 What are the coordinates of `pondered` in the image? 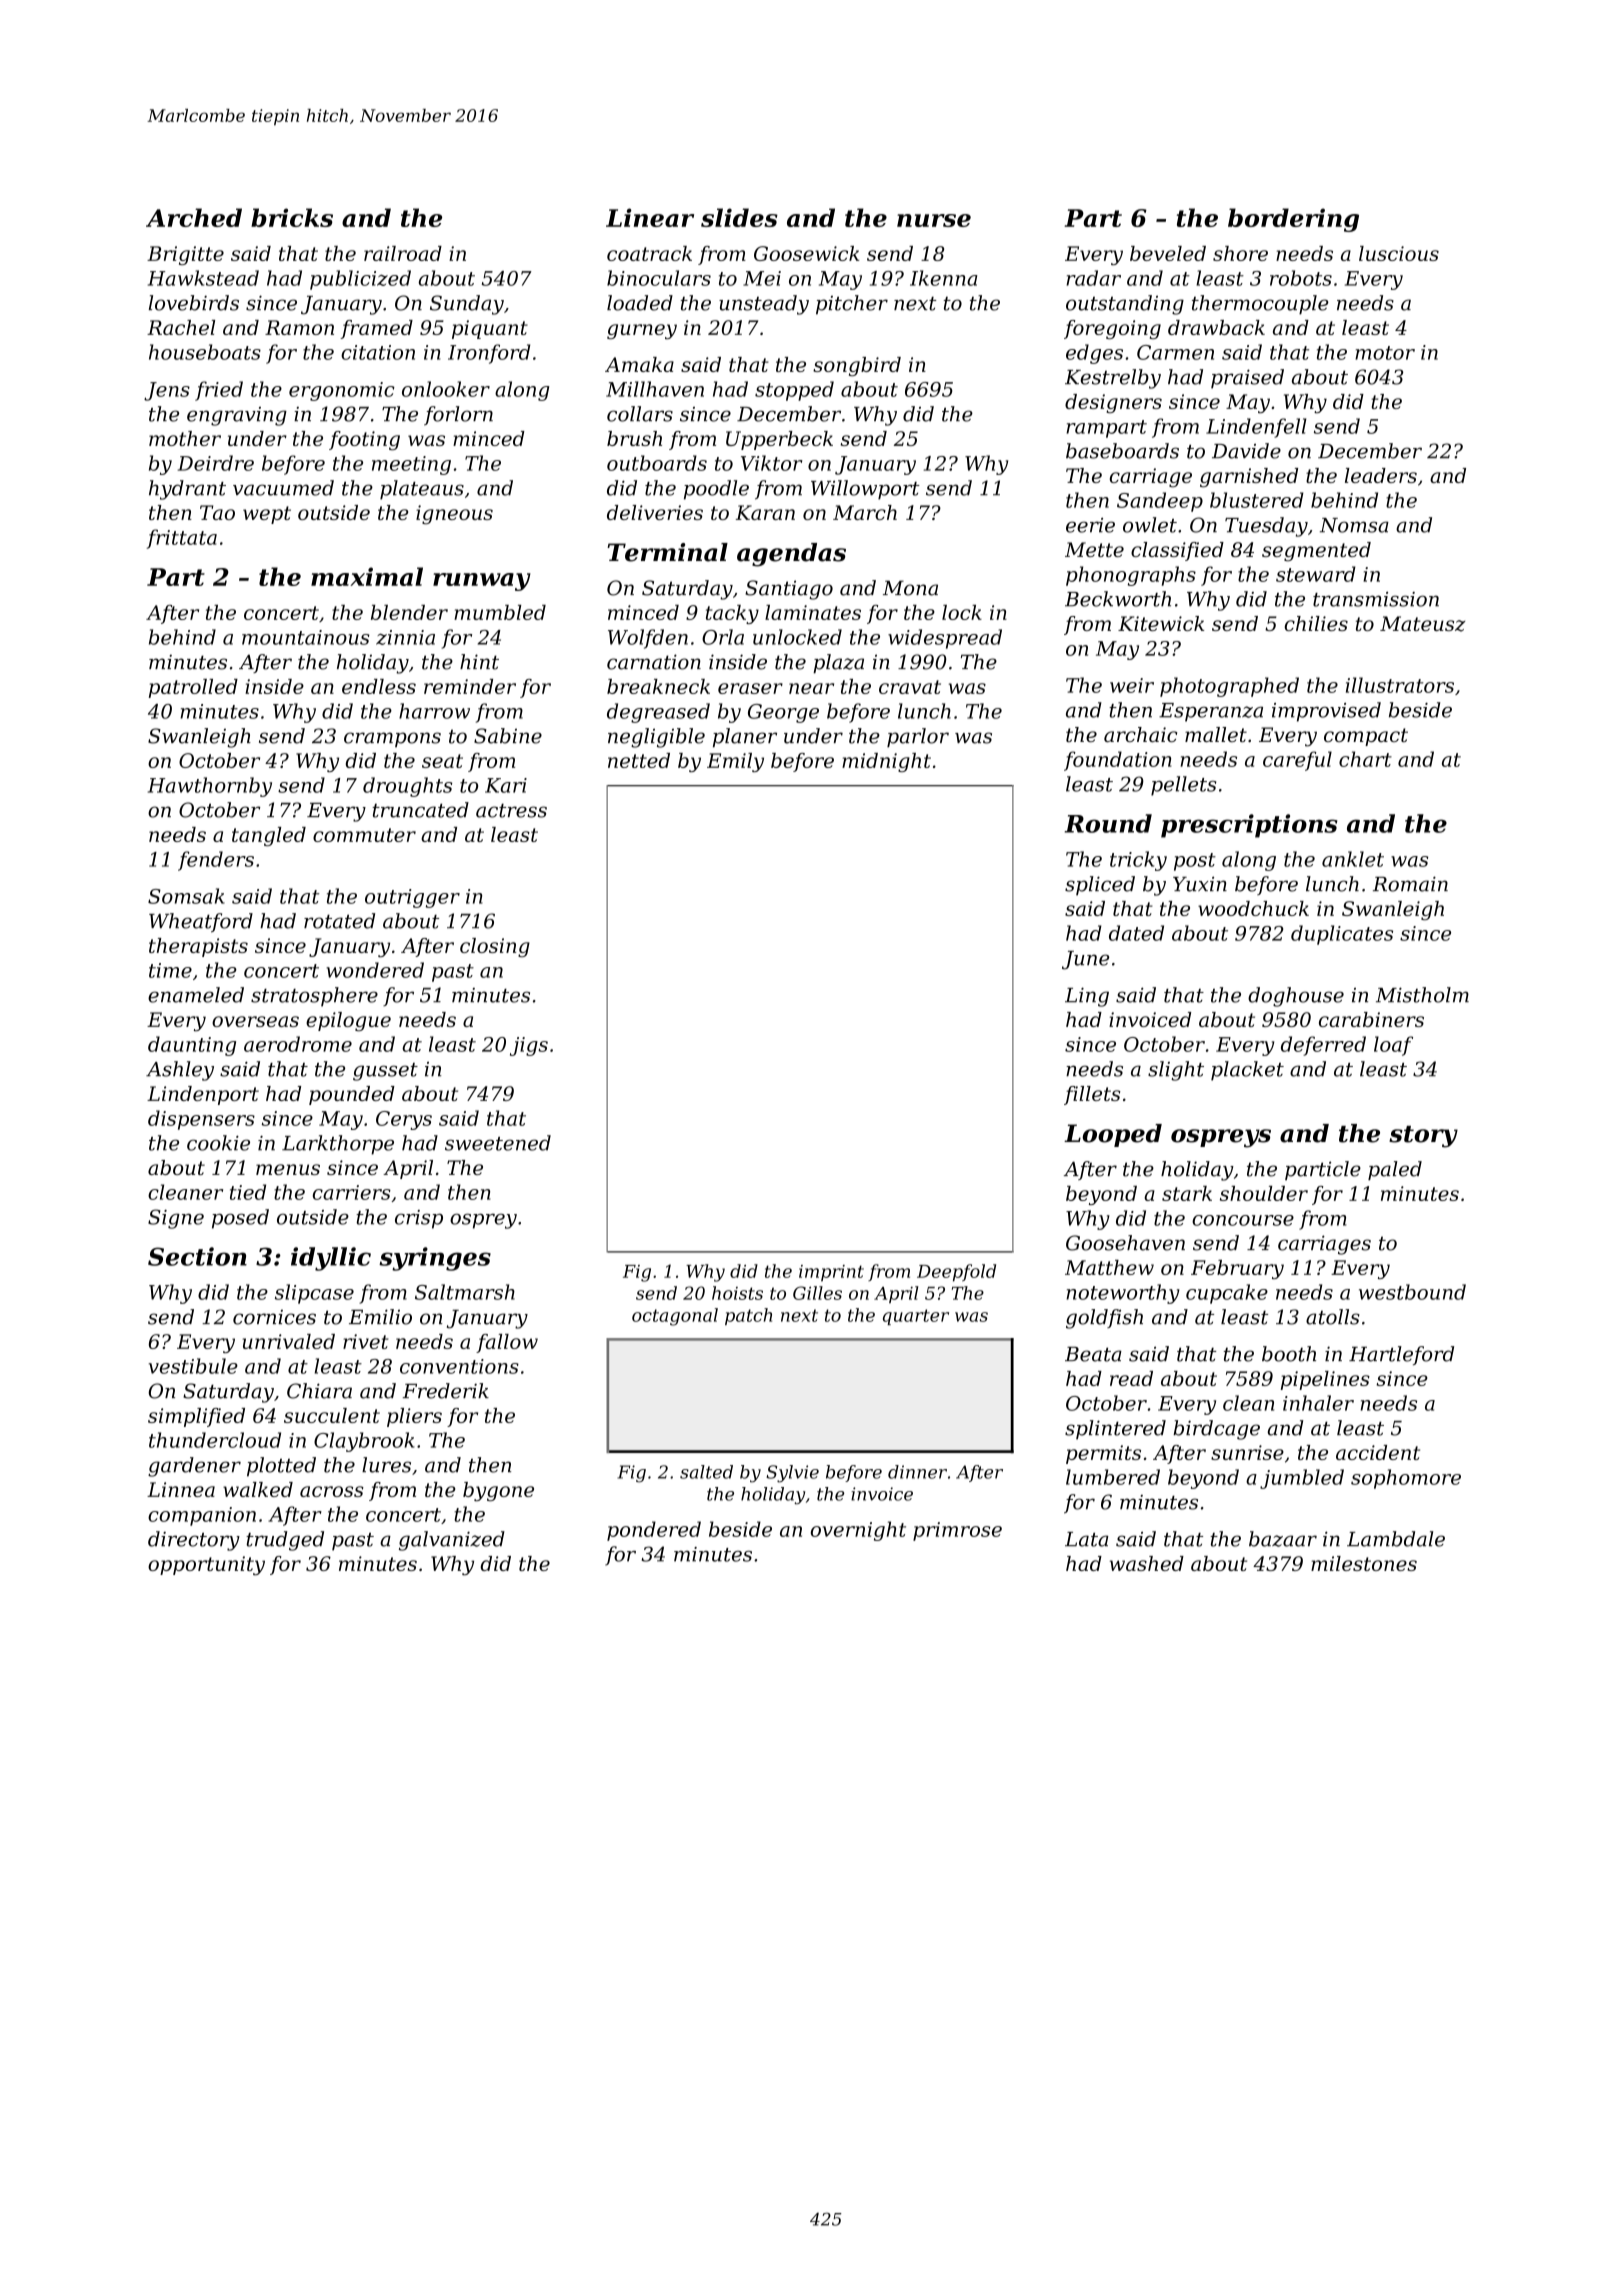 It's located at (654, 1531).
